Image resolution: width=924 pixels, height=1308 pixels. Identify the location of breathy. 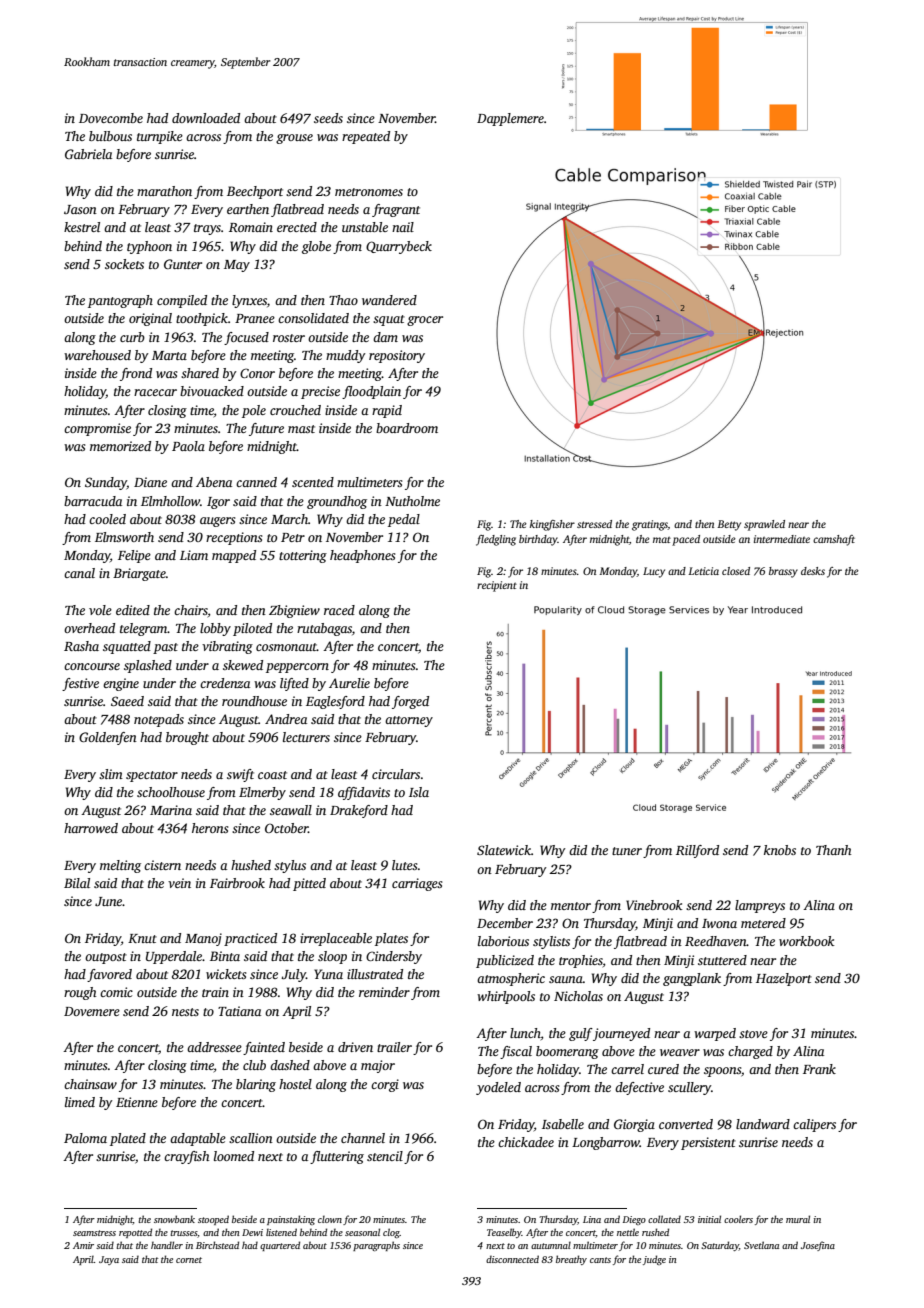
(571, 1260).
